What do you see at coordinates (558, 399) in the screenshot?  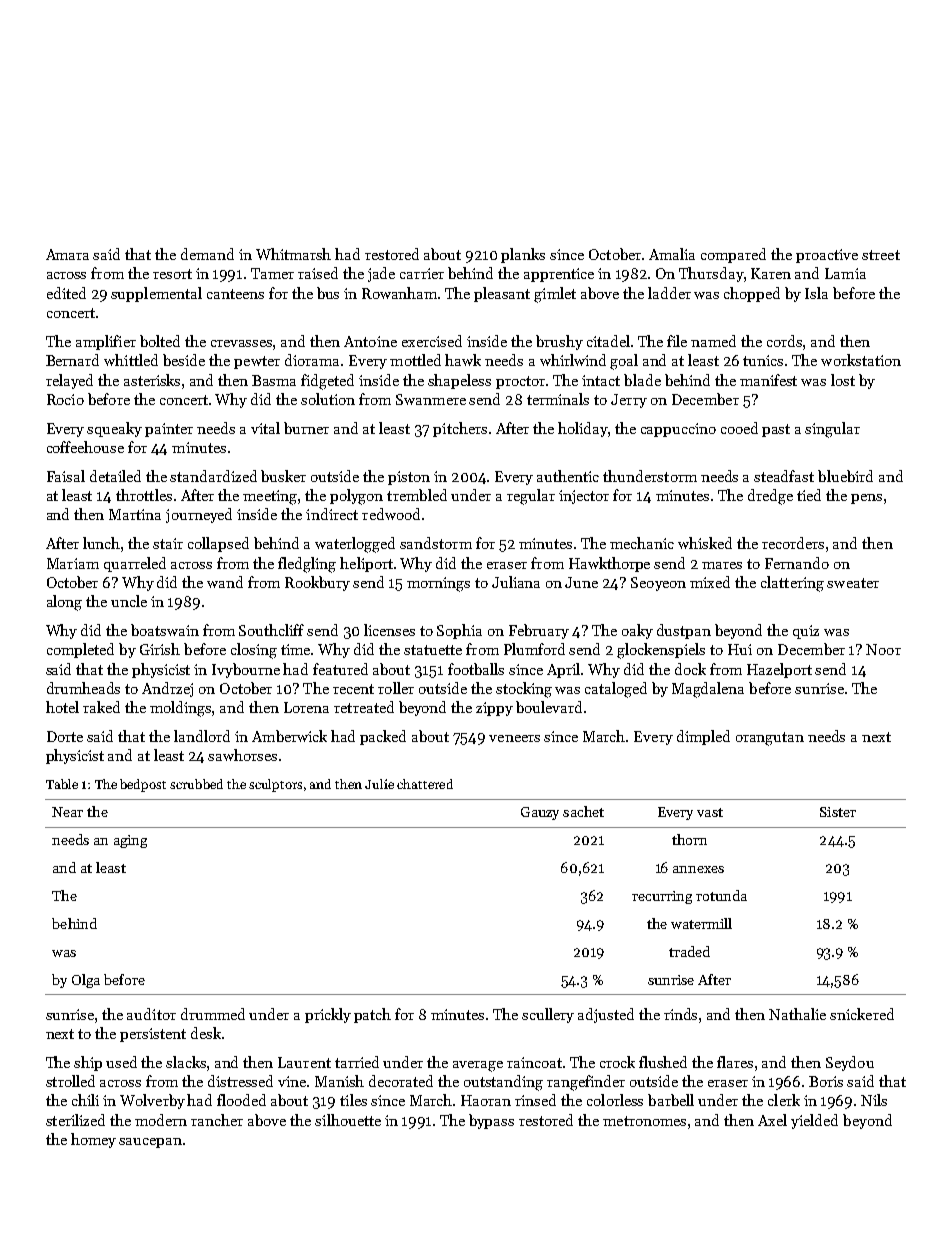 I see `terminals` at bounding box center [558, 399].
